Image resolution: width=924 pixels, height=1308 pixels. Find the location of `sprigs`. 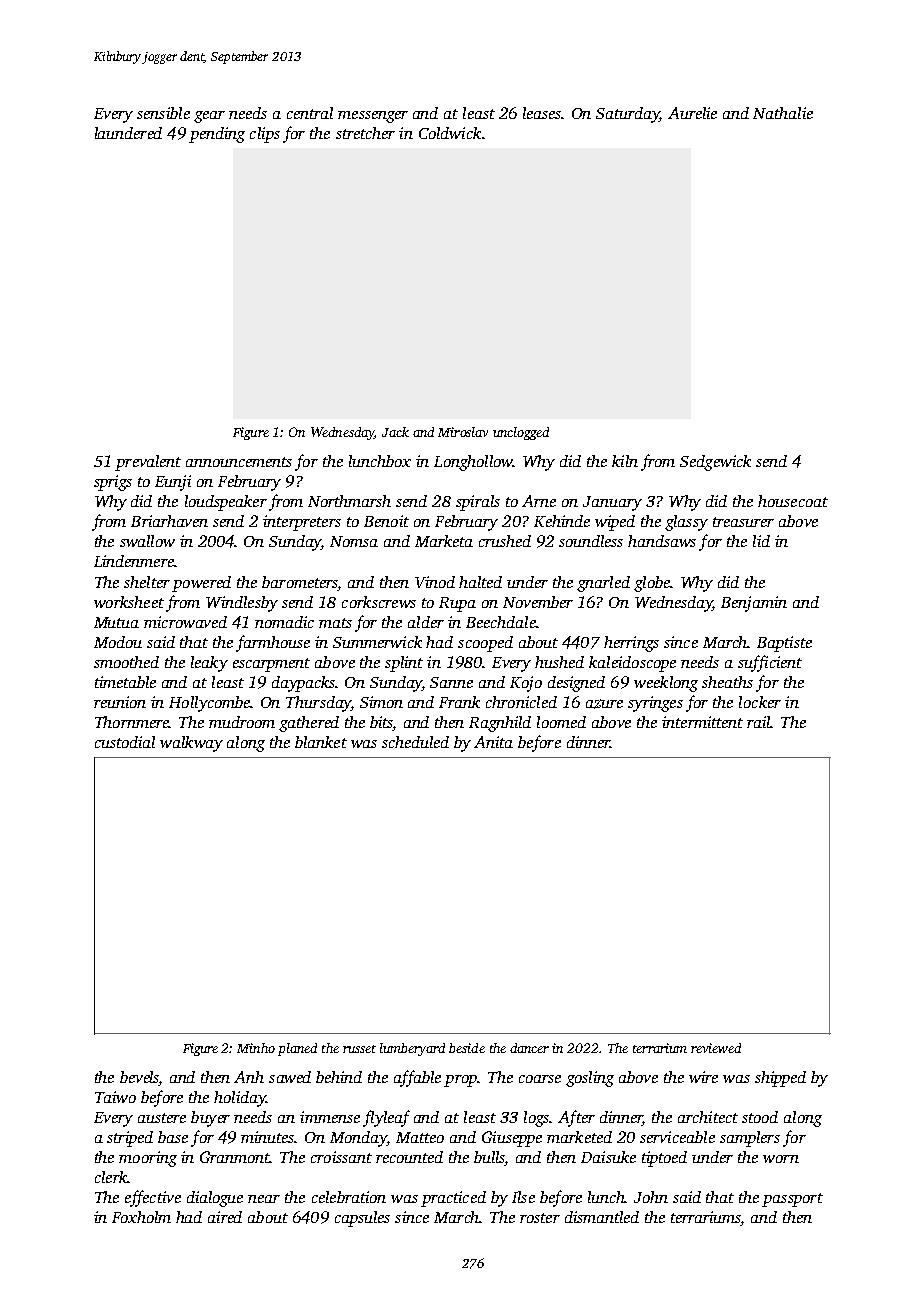

sprigs is located at coordinates (113, 483).
